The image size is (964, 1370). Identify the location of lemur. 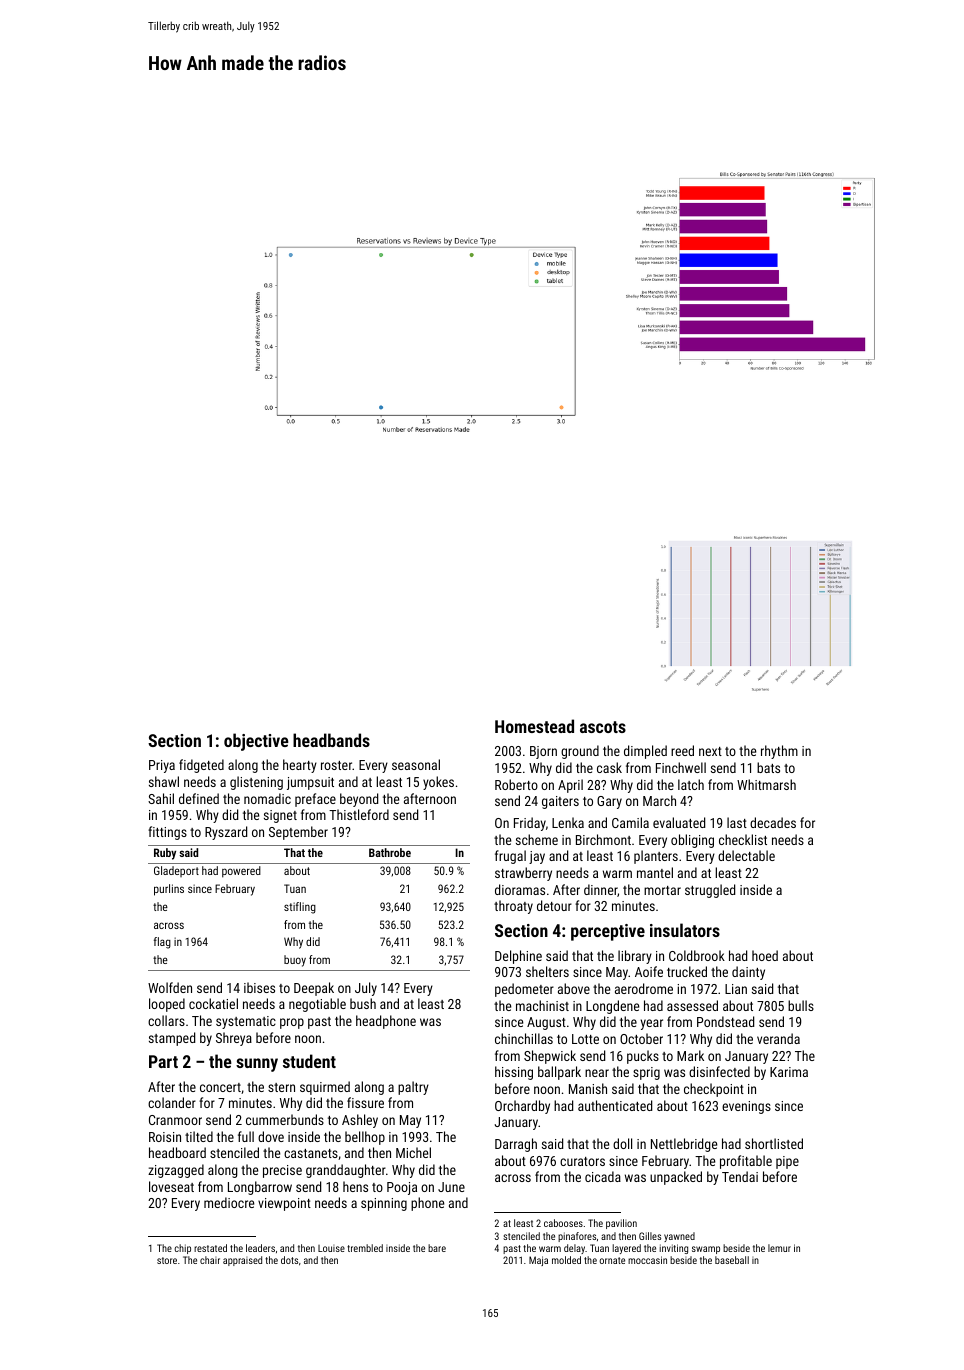
(779, 1248).
